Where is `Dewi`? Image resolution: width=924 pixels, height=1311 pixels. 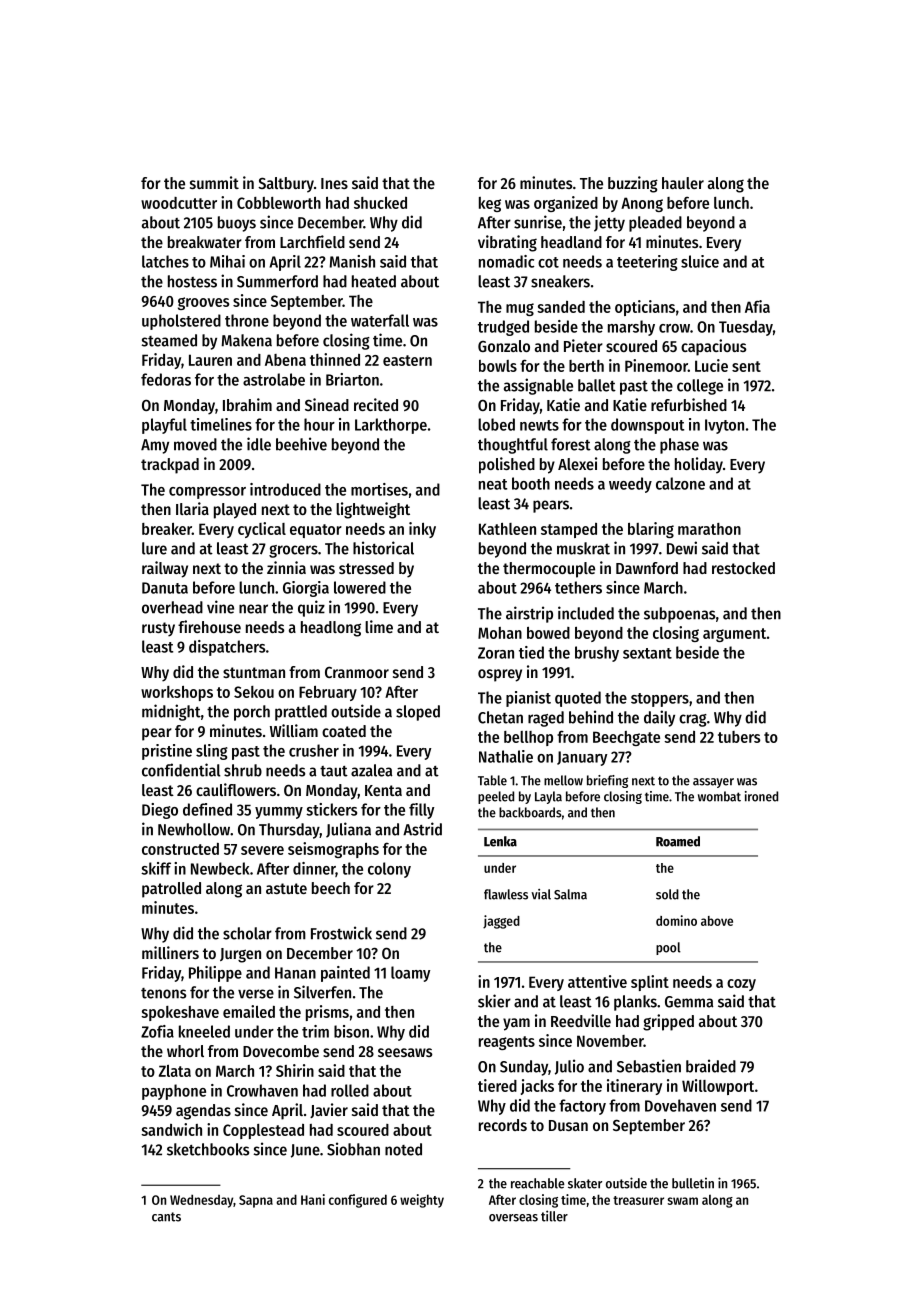 Dewi is located at coordinates (682, 548).
